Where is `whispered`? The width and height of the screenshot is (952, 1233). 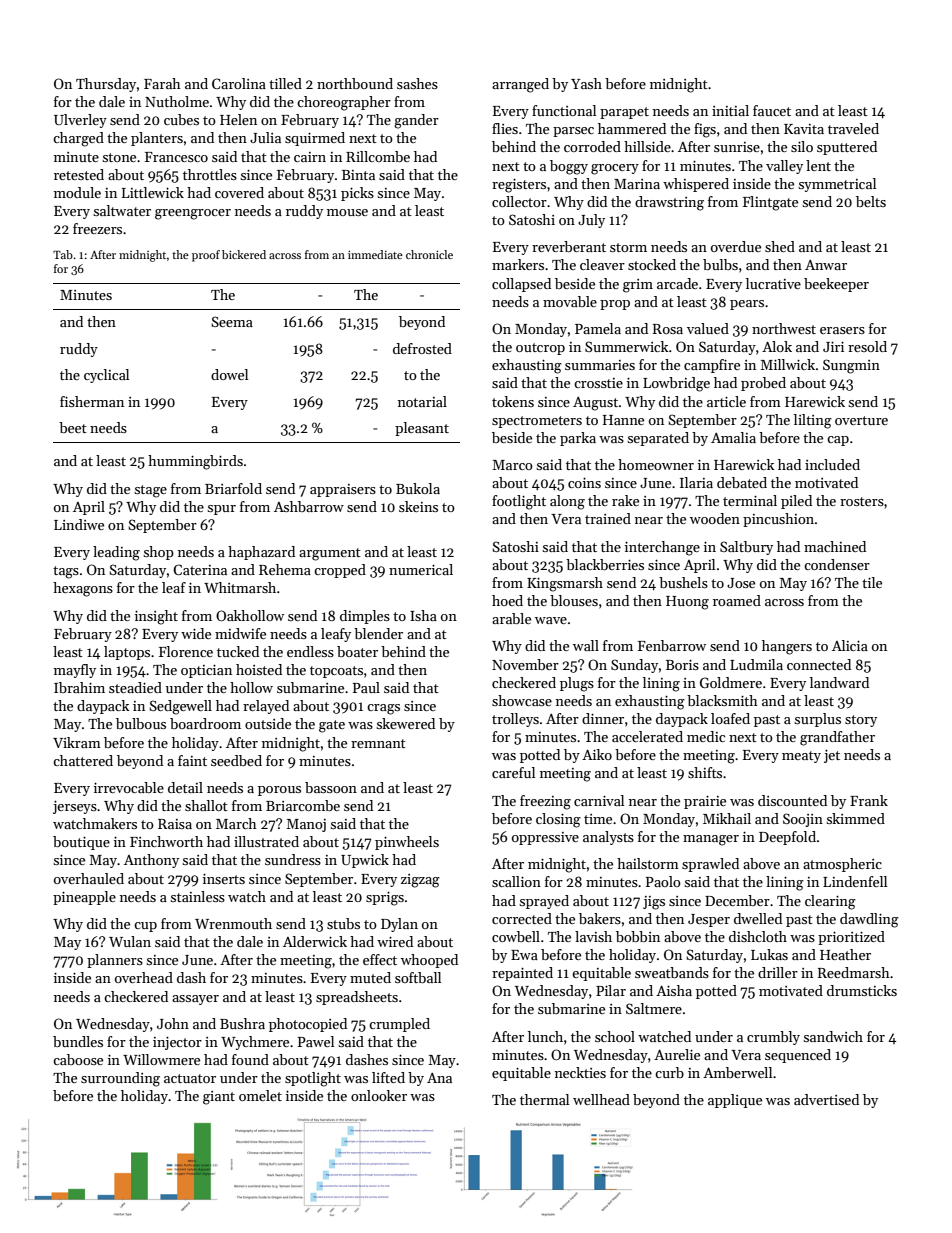 whispered is located at coordinates (696, 185).
